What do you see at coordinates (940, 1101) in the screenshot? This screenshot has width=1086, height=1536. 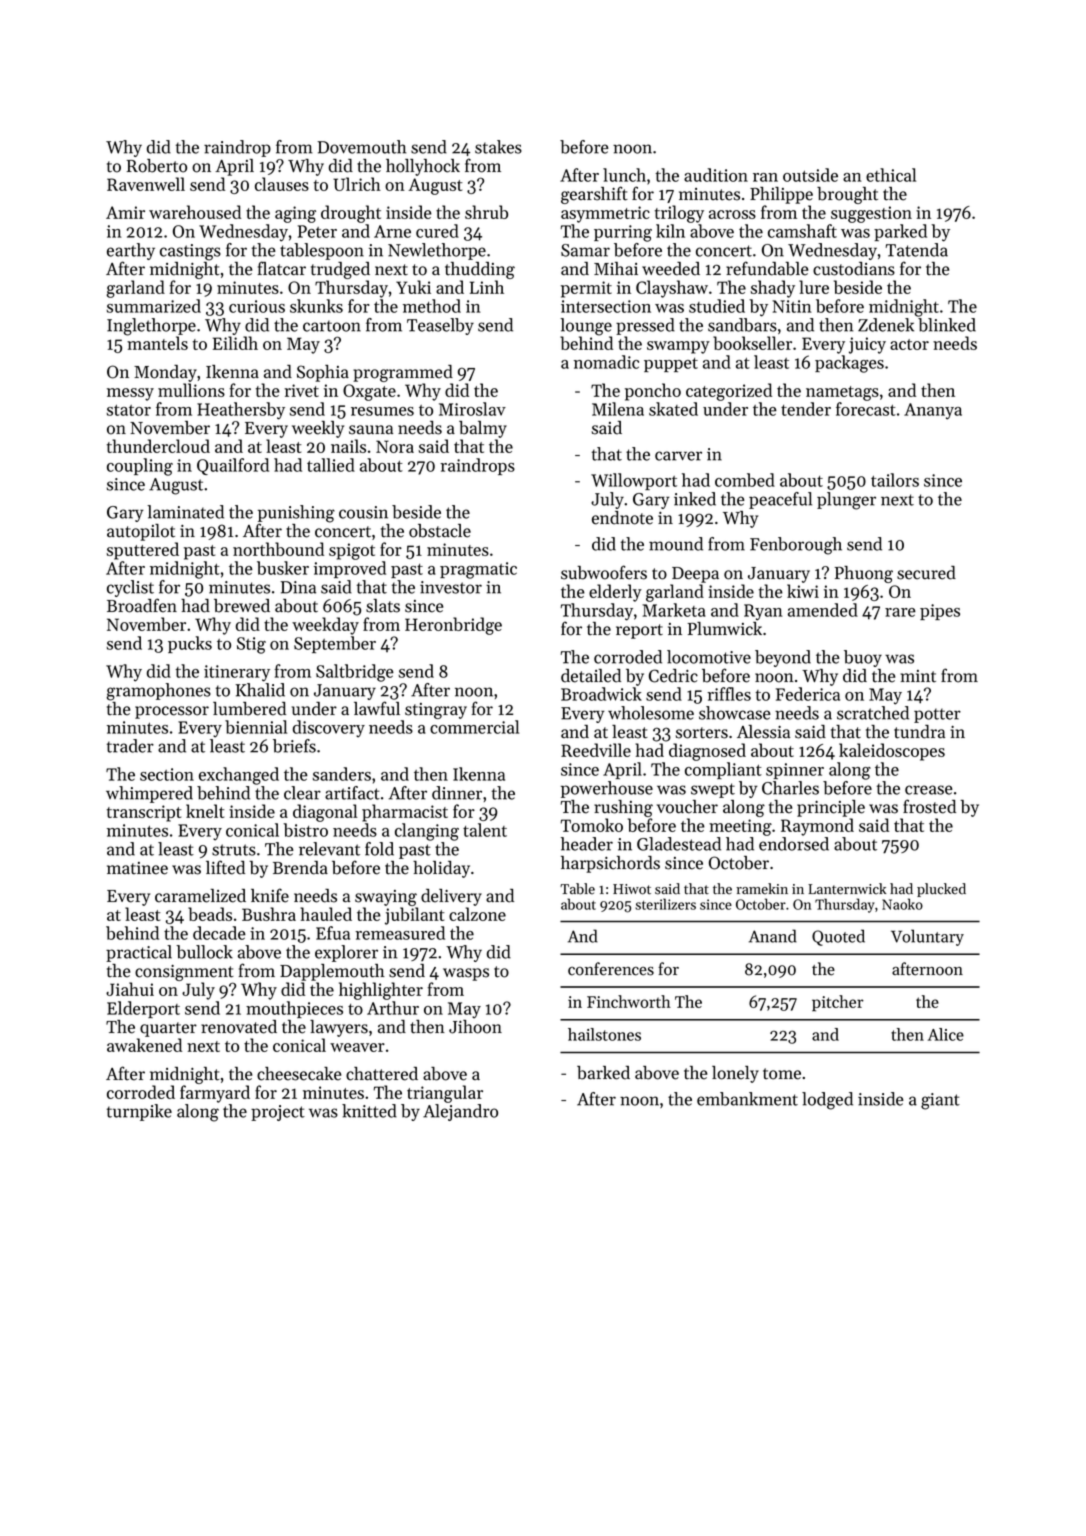 I see `giant` at bounding box center [940, 1101].
